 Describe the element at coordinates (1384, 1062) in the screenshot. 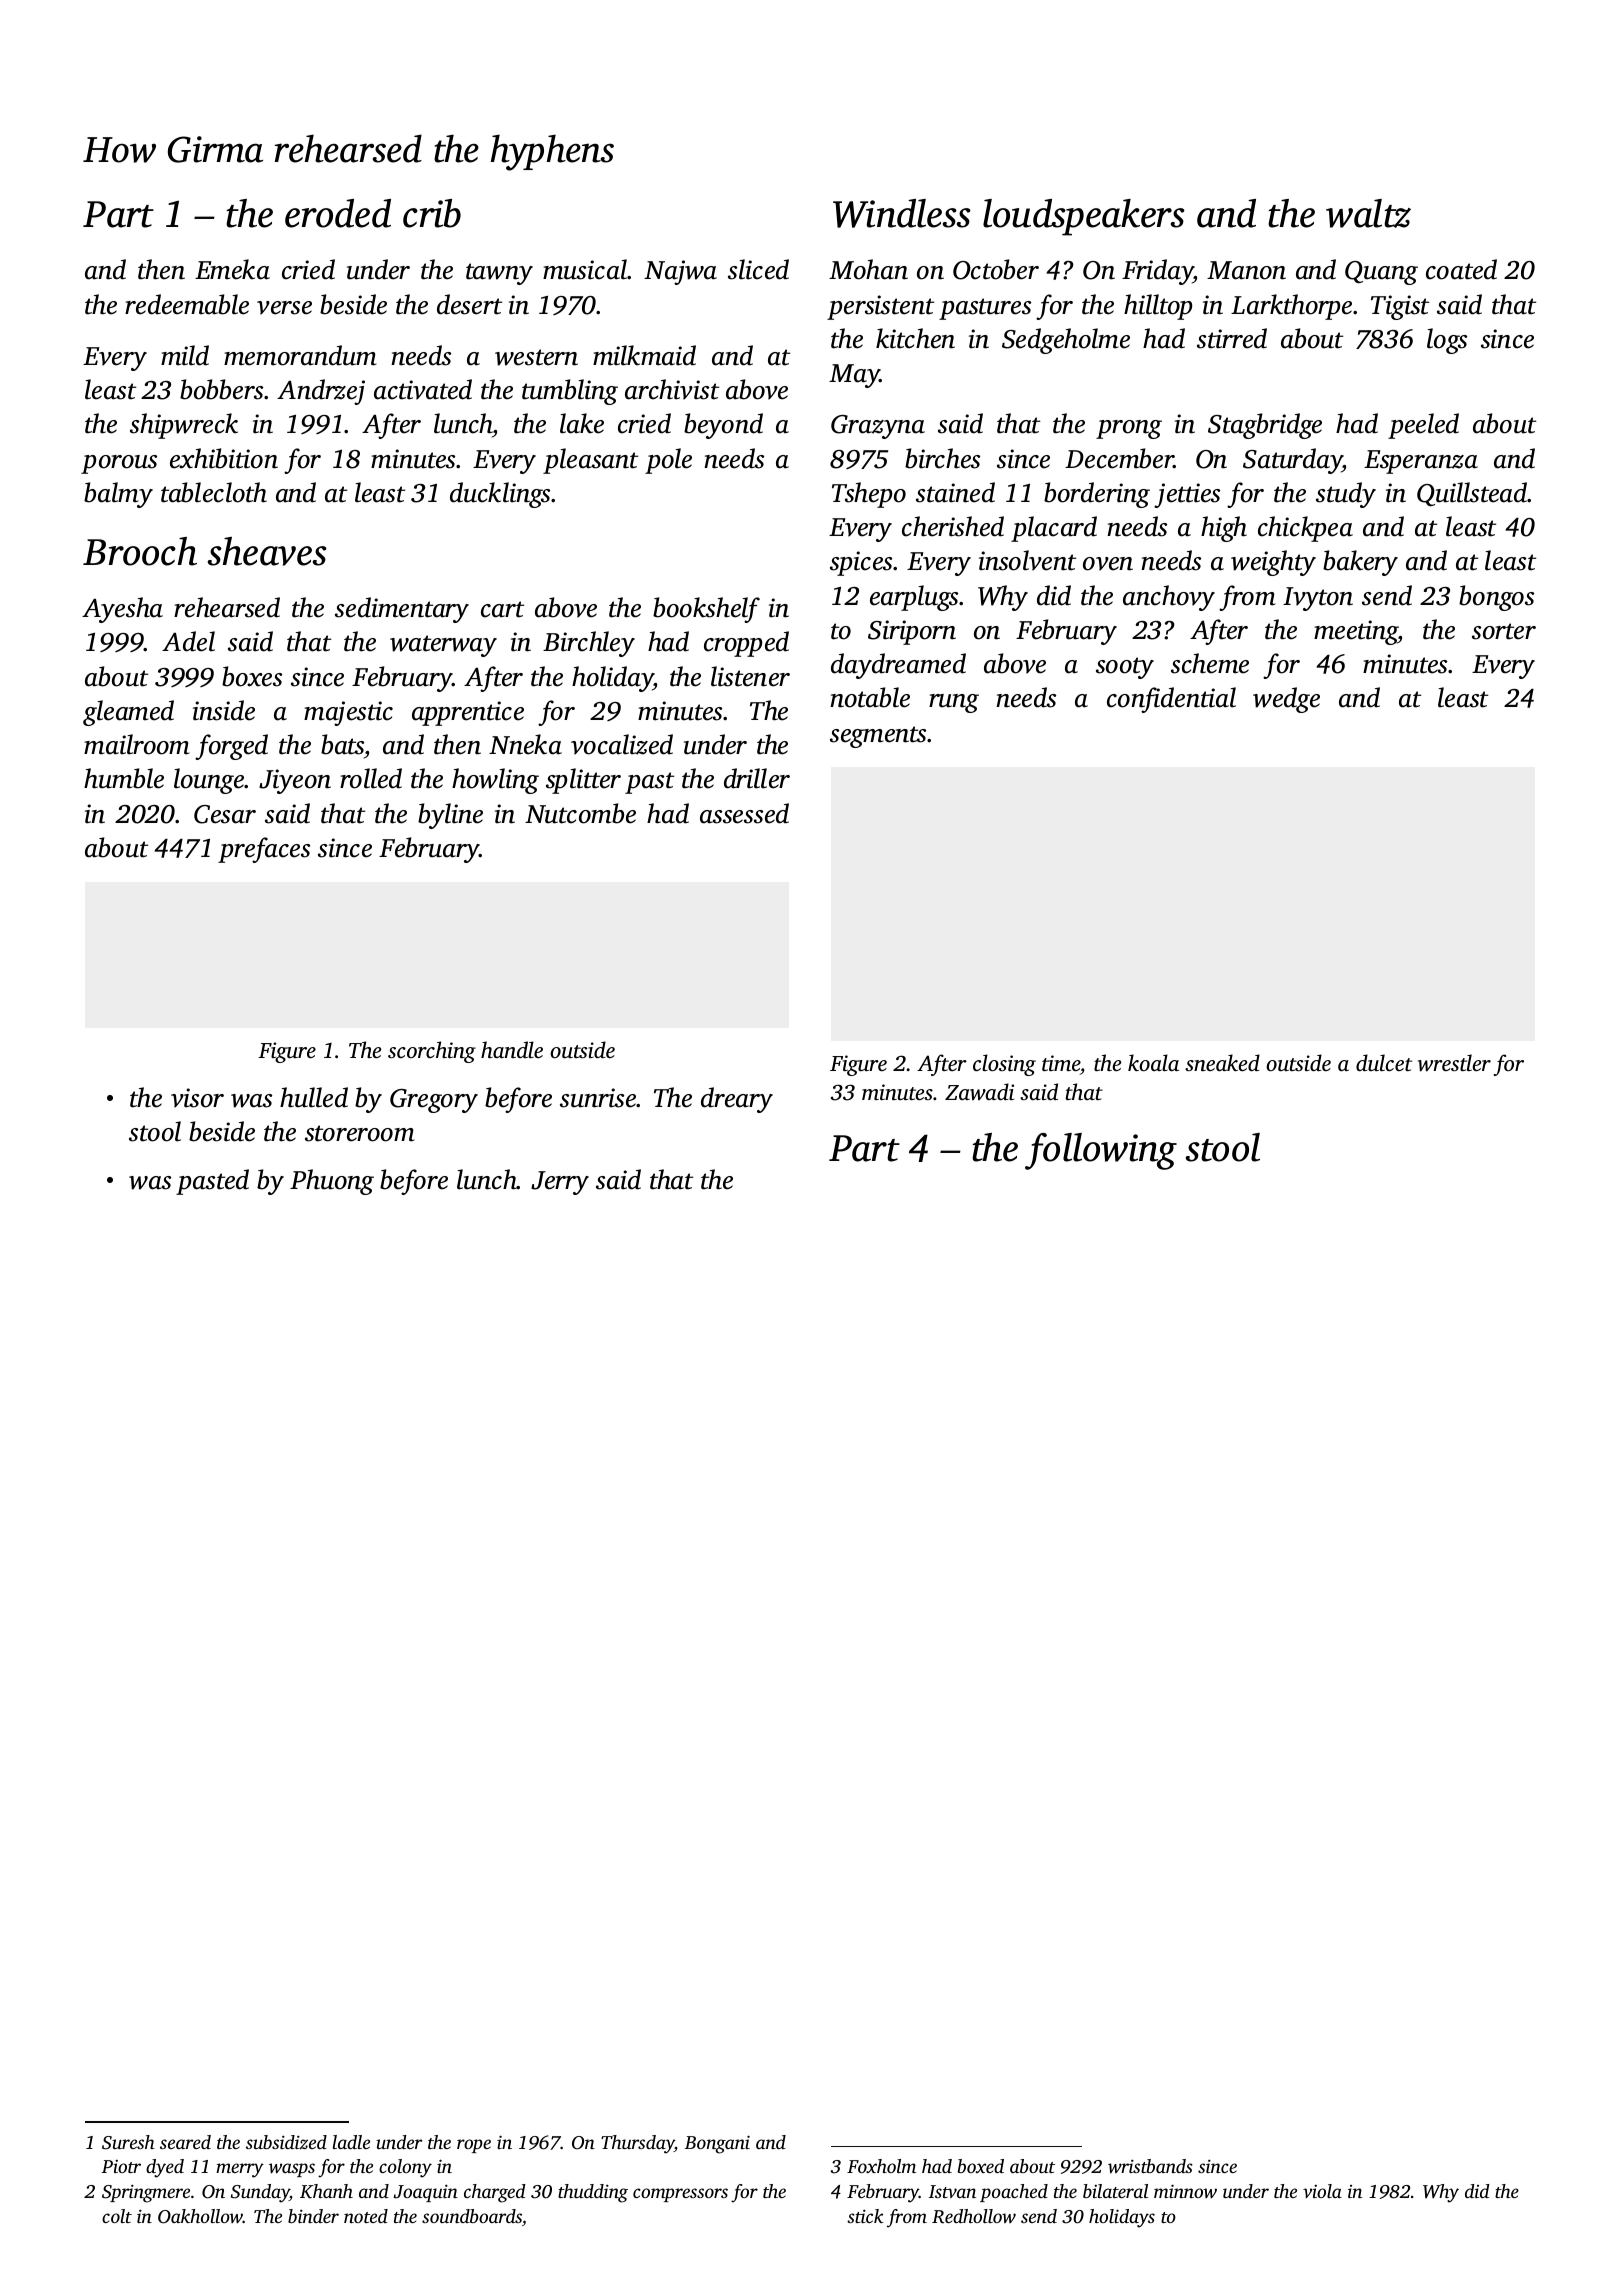

I see `dulcet` at that location.
